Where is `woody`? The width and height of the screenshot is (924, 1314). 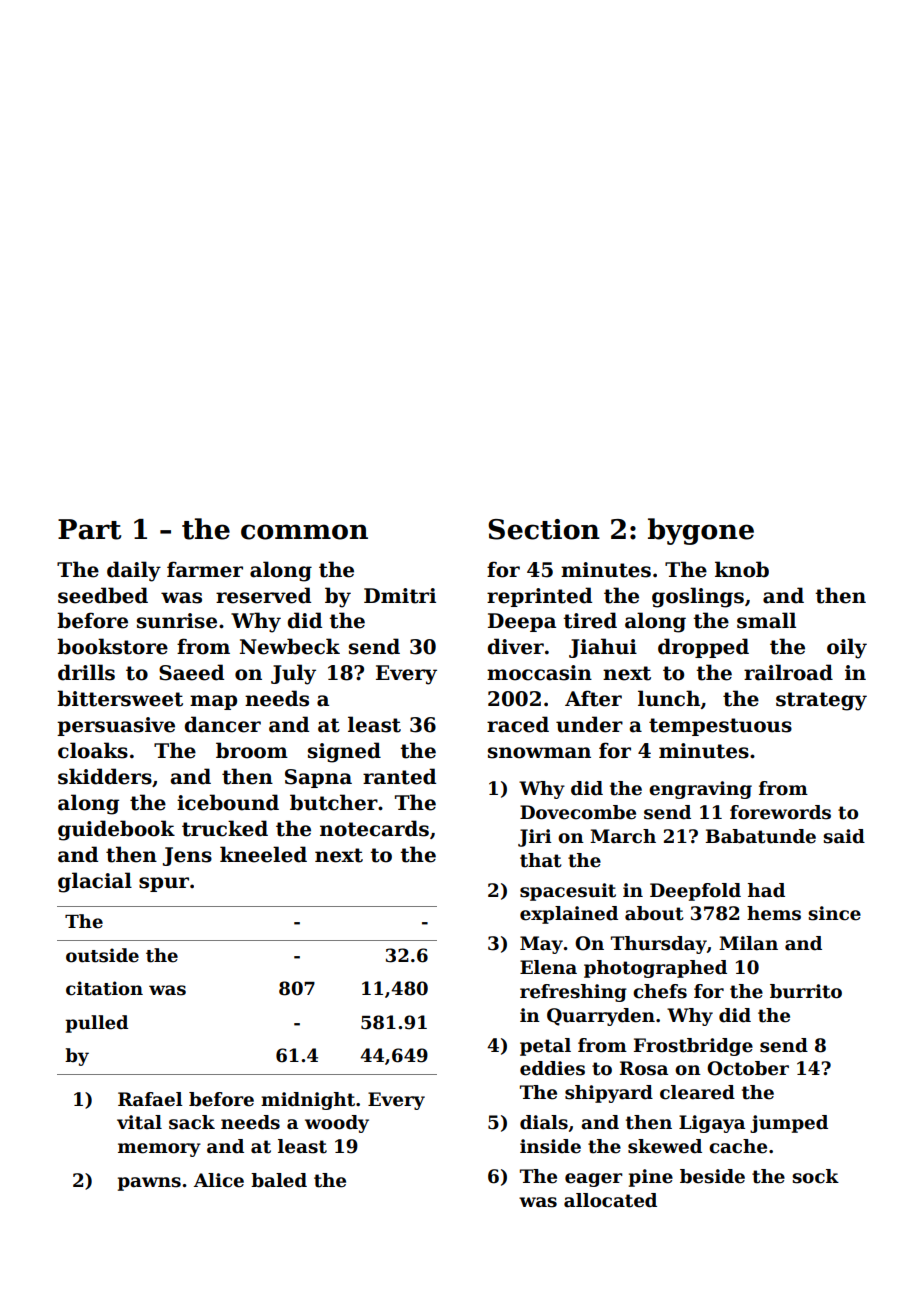 woody is located at coordinates (337, 1124).
